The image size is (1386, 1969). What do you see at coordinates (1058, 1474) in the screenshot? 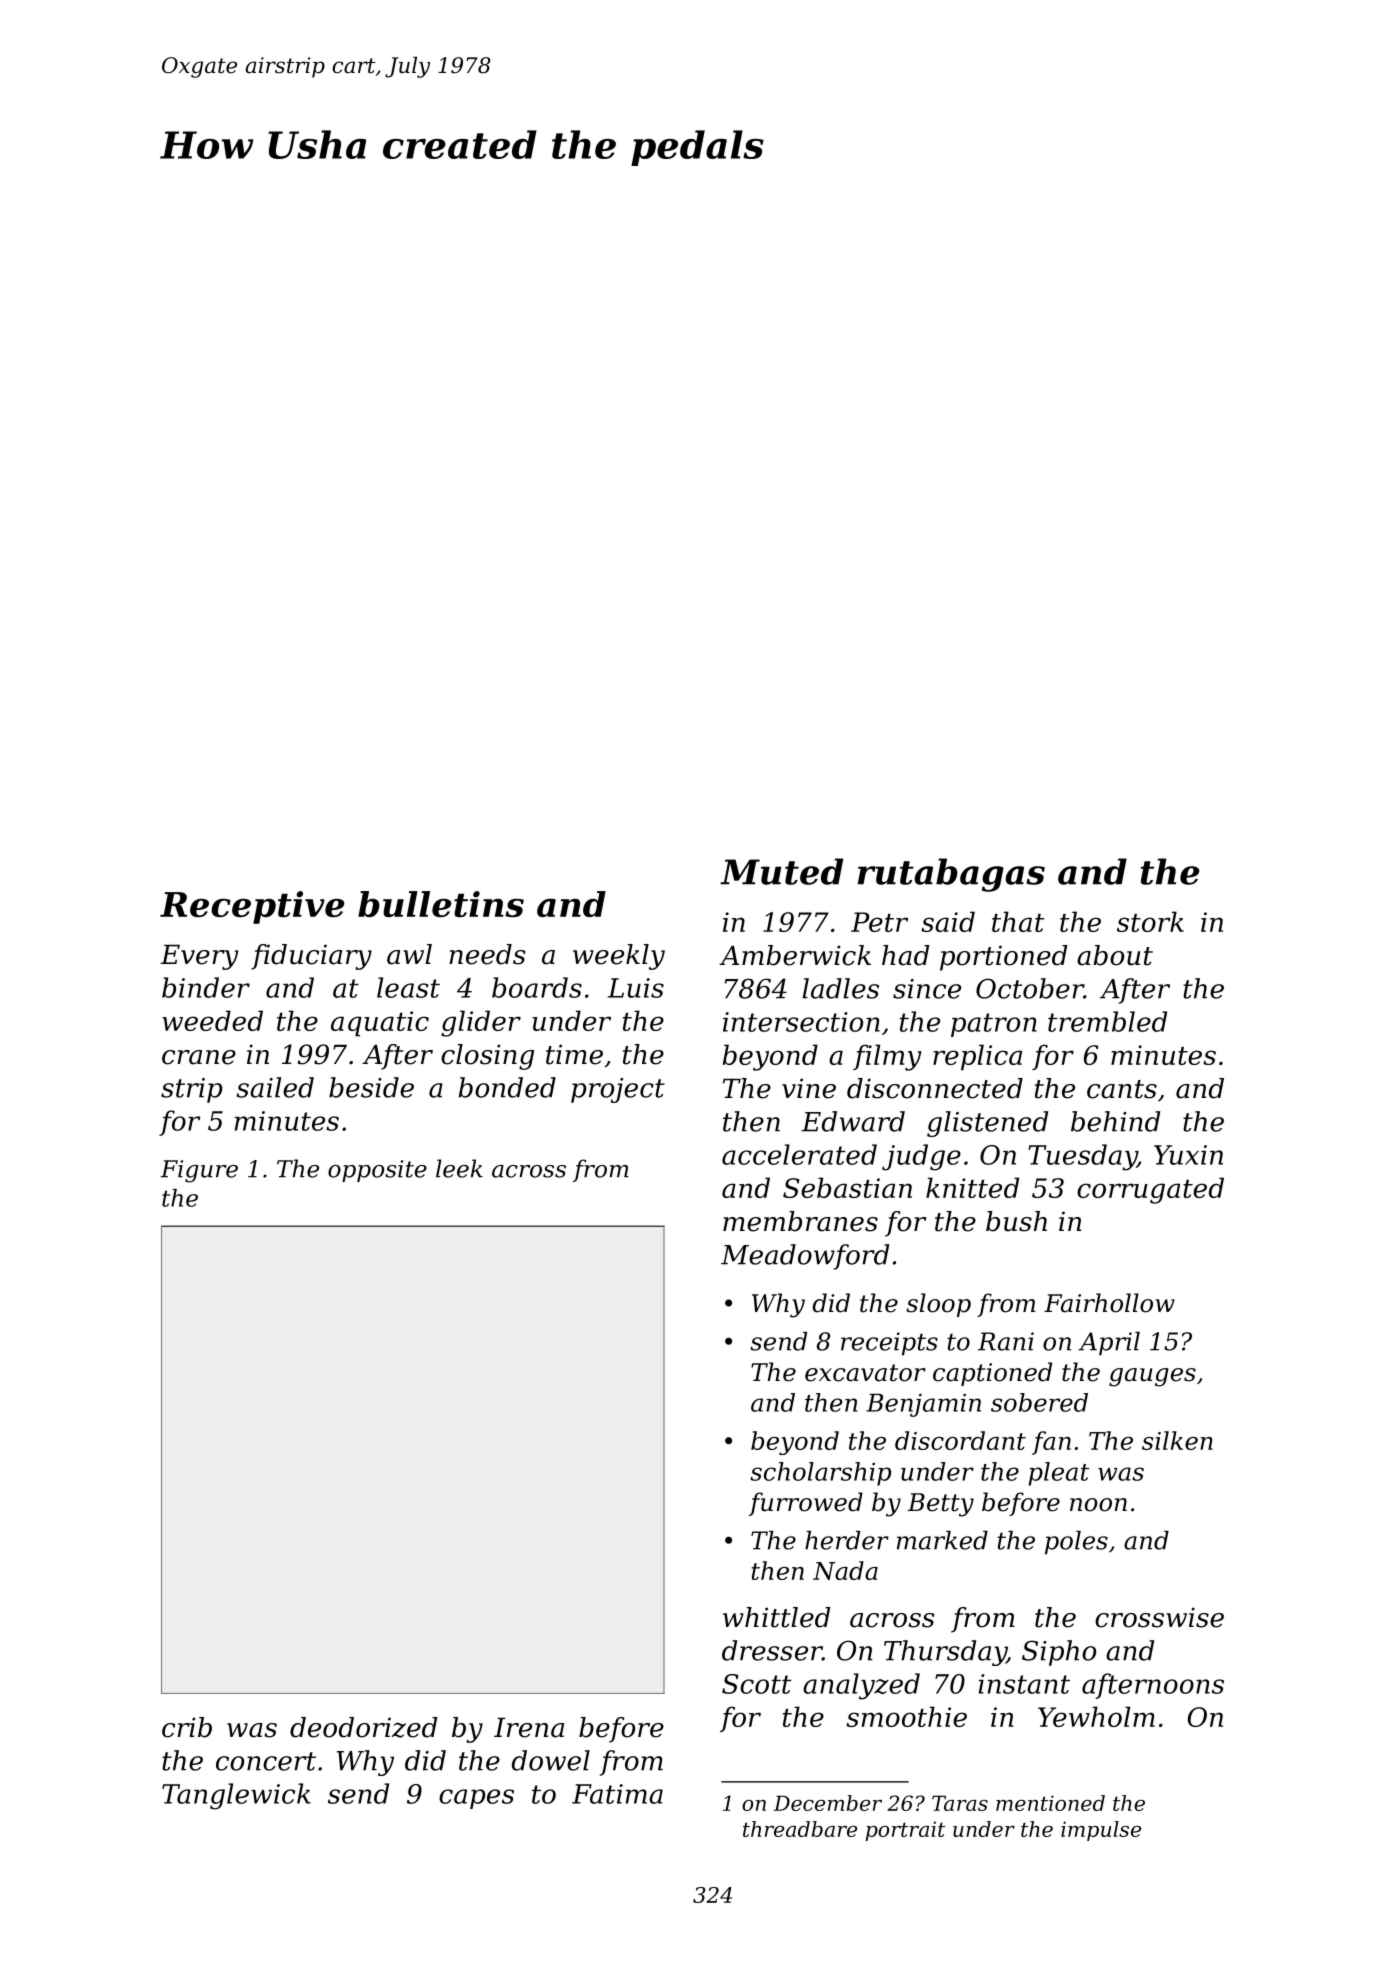
I see `pleat` at bounding box center [1058, 1474].
